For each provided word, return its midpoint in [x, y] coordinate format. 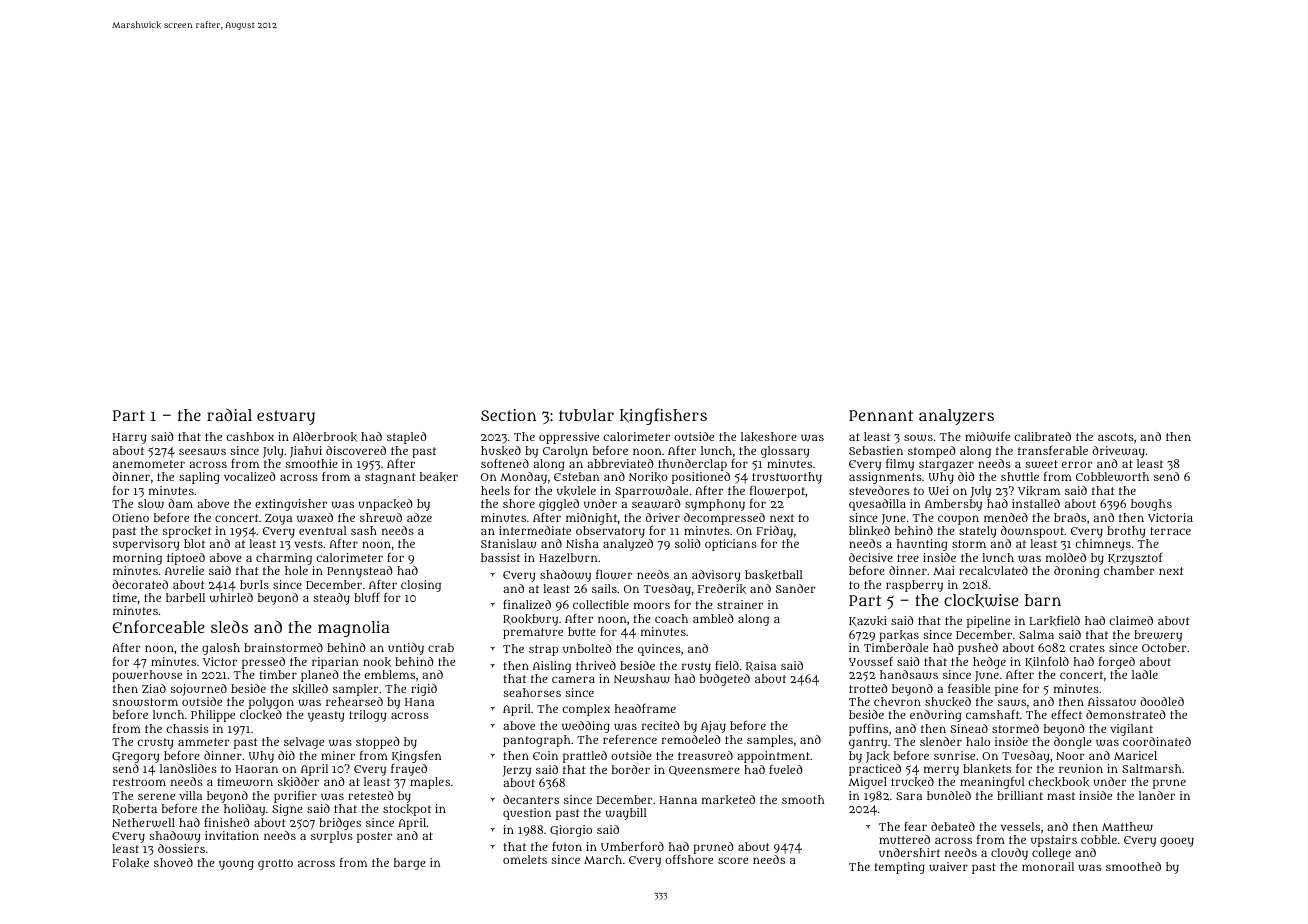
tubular [586, 415]
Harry [129, 438]
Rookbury [530, 620]
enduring [935, 716]
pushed [978, 649]
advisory [716, 576]
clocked [261, 715]
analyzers [956, 417]
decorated [140, 584]
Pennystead [360, 572]
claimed [1131, 620]
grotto [275, 864]
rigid [424, 690]
